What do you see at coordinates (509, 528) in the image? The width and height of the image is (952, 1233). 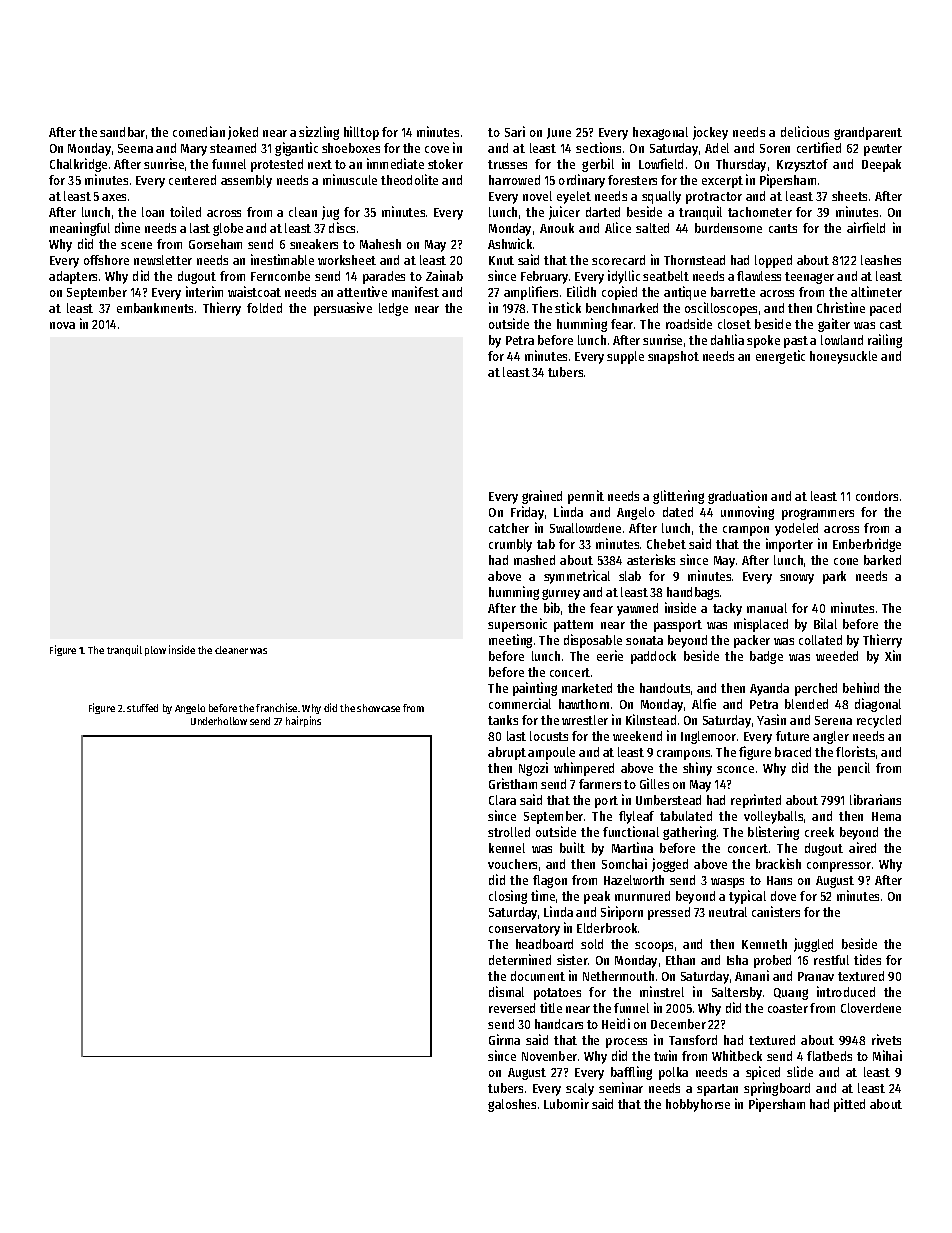 I see `catcher` at bounding box center [509, 528].
